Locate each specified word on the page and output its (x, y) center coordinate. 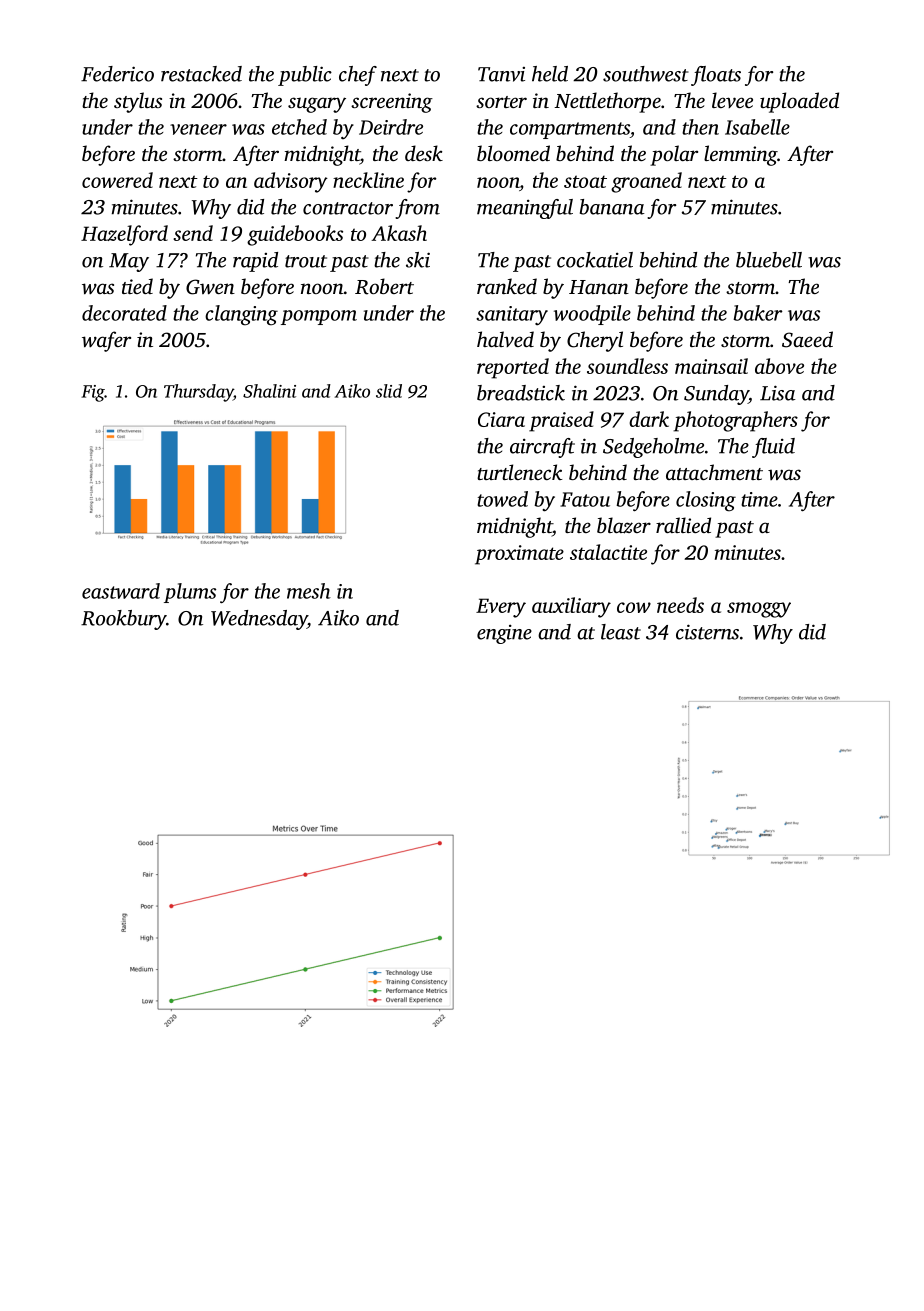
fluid (773, 448)
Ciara (501, 419)
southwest (646, 74)
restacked (201, 74)
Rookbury (123, 620)
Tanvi (501, 74)
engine (504, 634)
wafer (106, 341)
